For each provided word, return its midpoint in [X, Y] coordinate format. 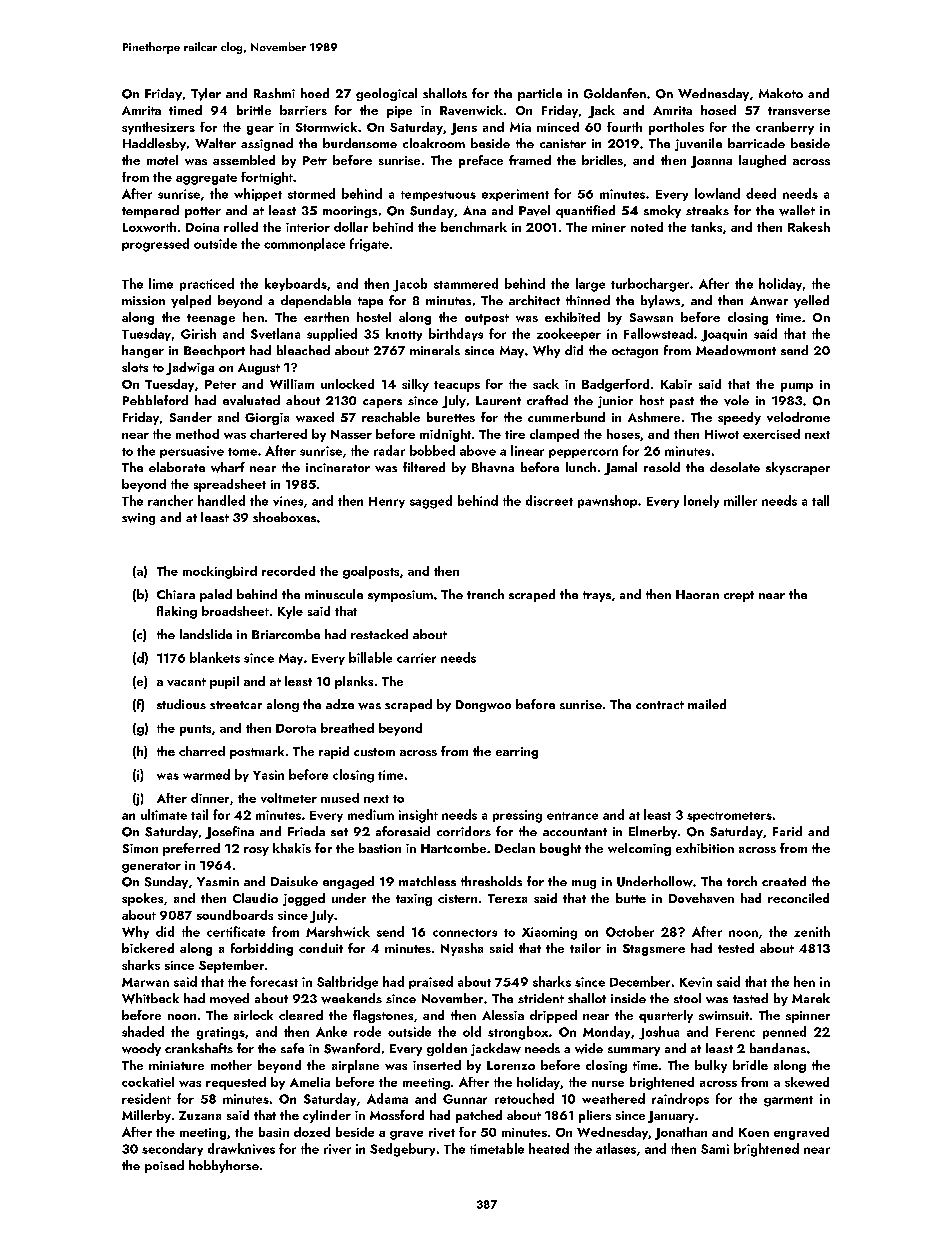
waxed [315, 417]
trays [597, 596]
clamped [554, 435]
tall [820, 500]
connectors [465, 933]
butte [631, 898]
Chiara [176, 594]
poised [164, 1166]
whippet [258, 194]
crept [739, 596]
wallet [797, 210]
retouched [524, 1098]
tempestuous [438, 196]
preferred [191, 849]
